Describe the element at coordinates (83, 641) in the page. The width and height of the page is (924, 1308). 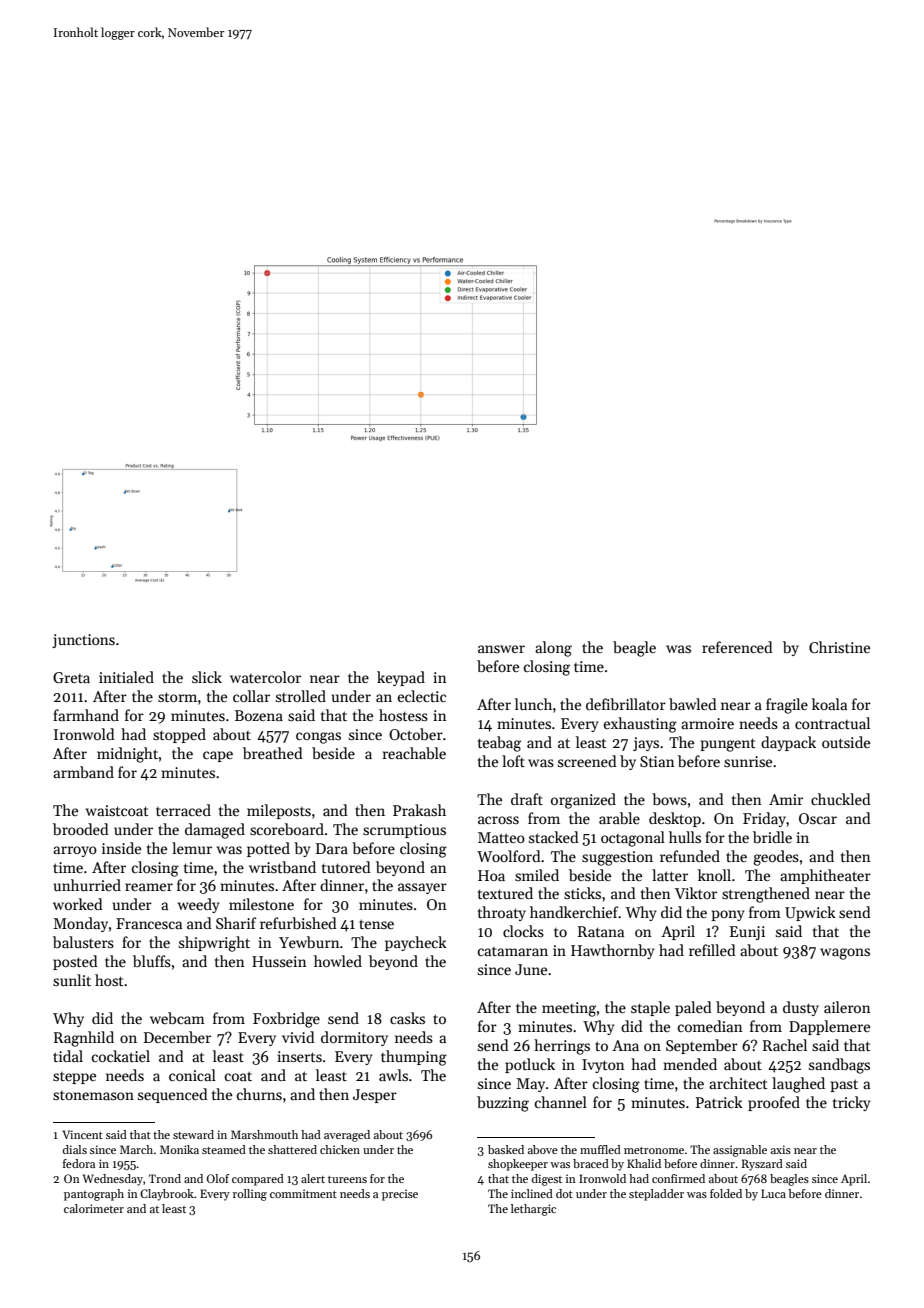
I see `junctions` at that location.
